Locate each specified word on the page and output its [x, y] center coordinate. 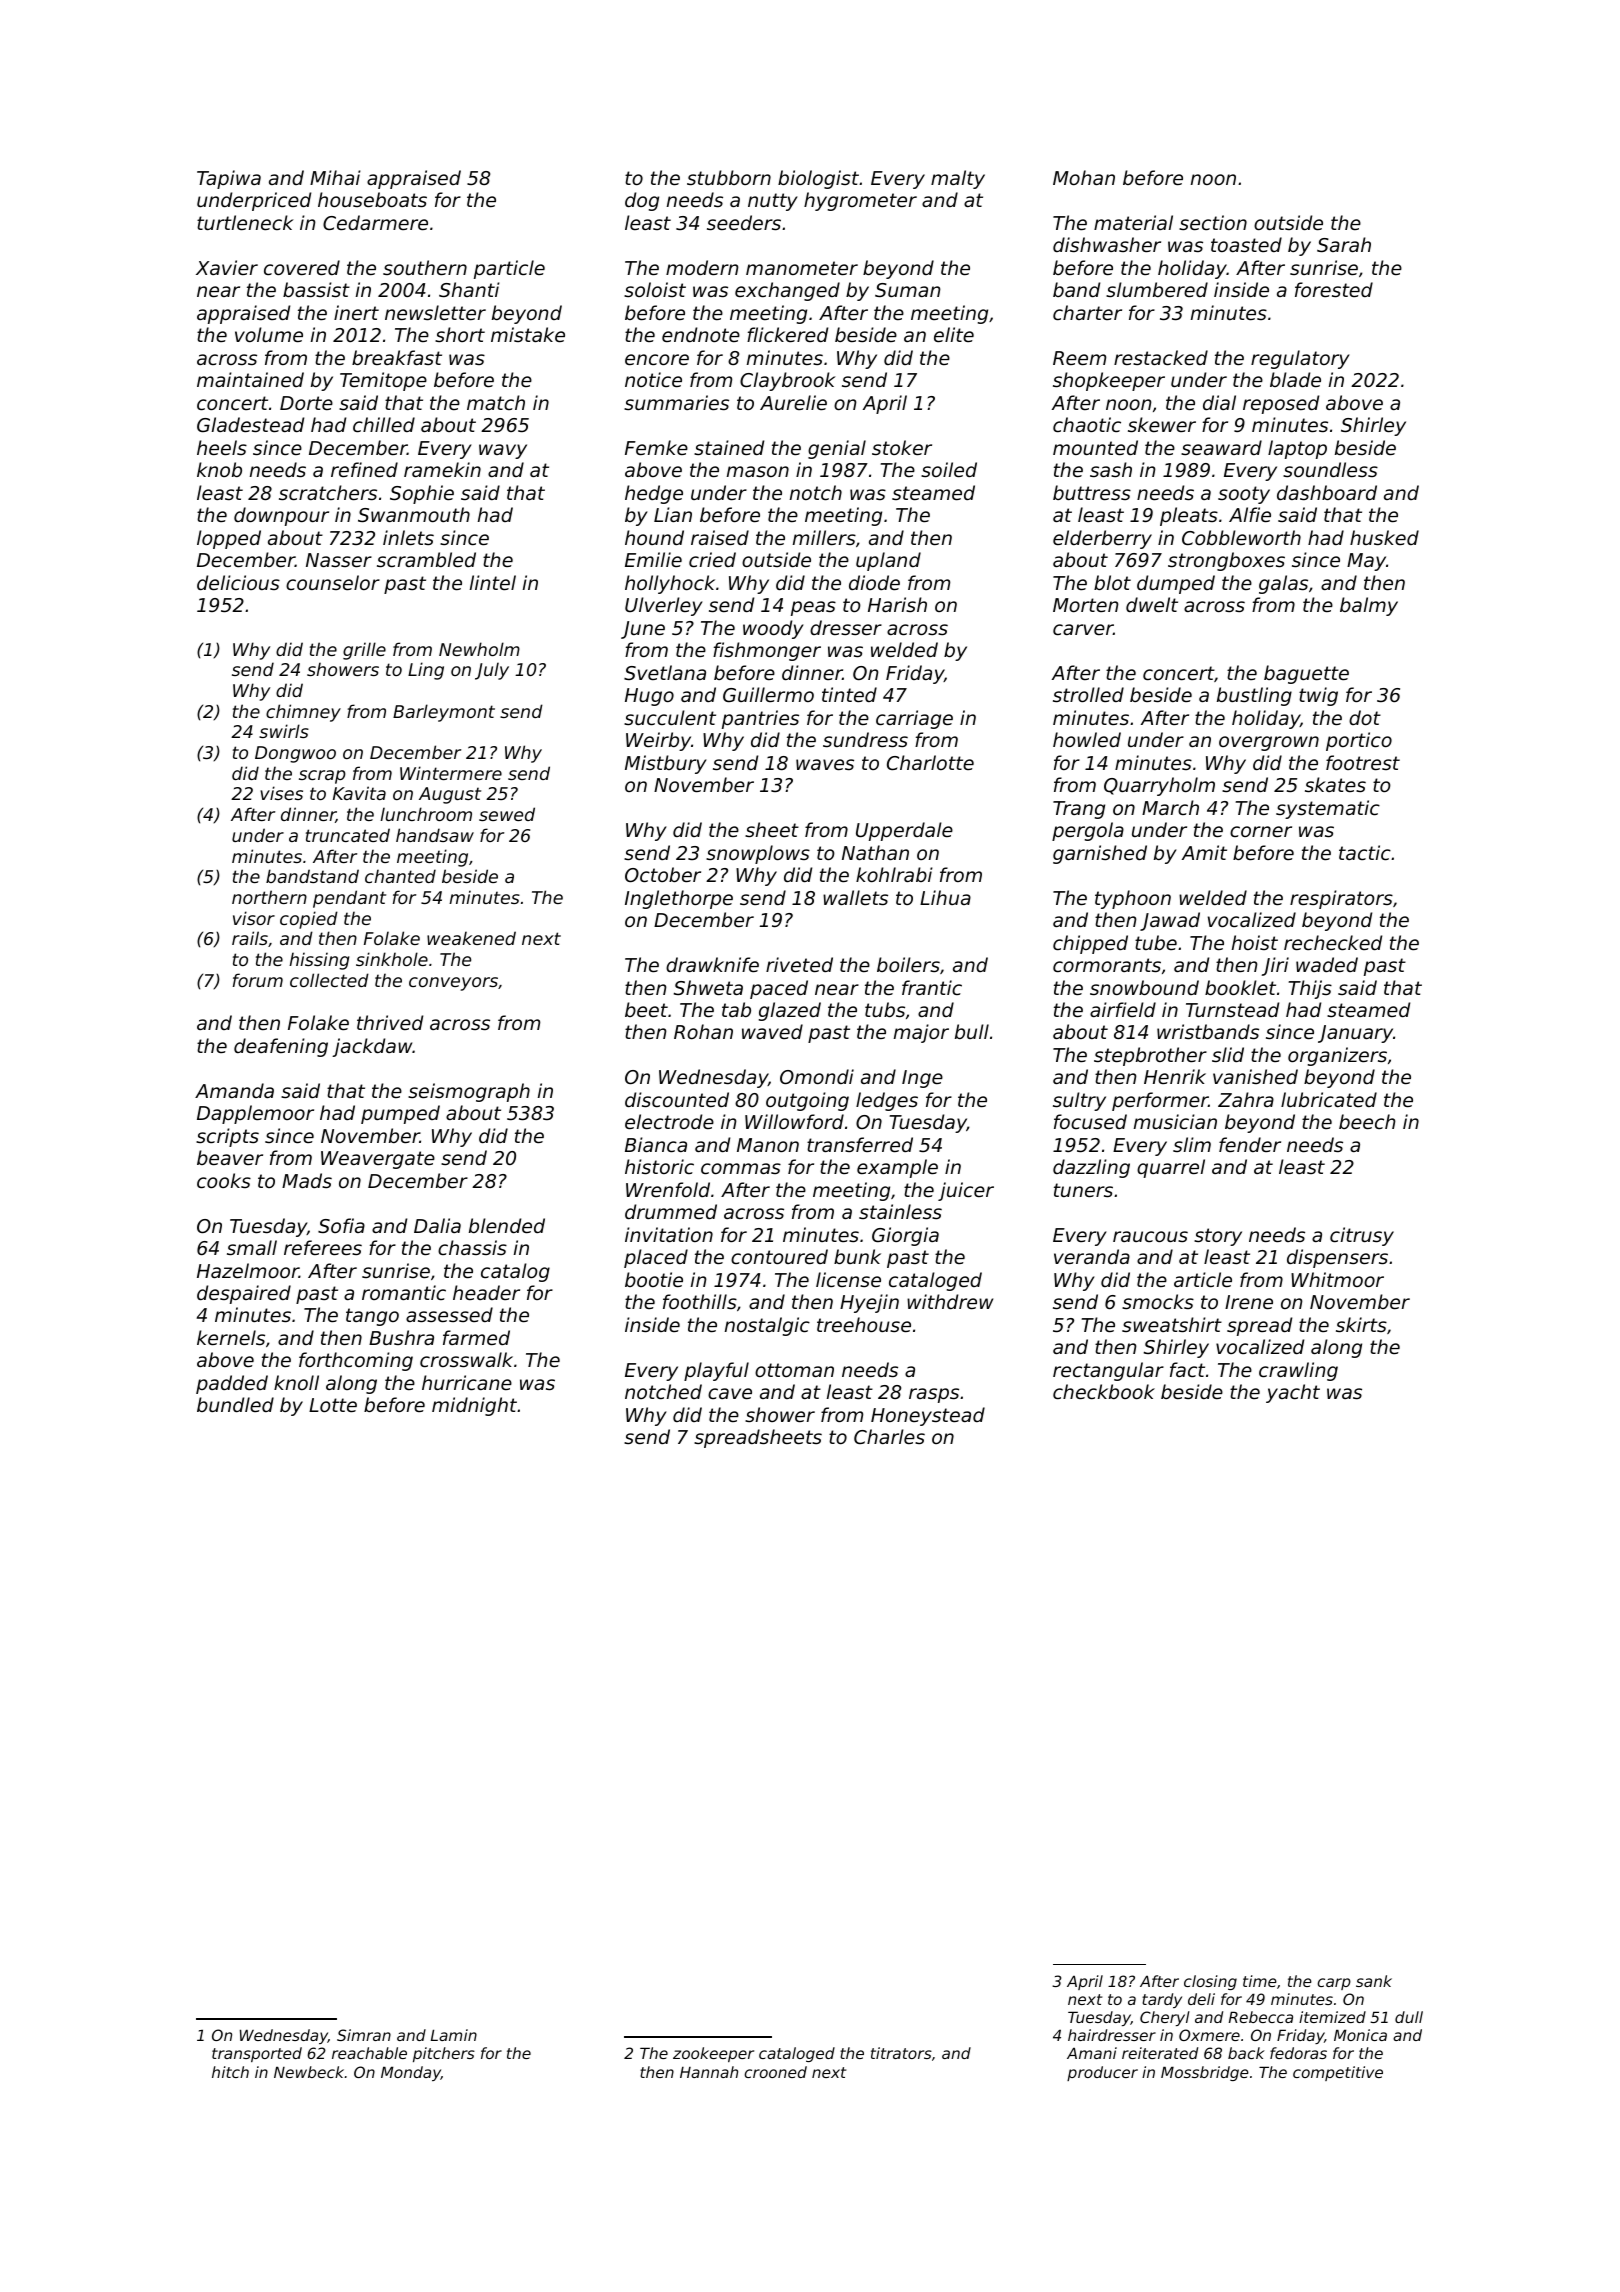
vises [281, 793]
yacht [1293, 1393]
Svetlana [665, 672]
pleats [1189, 516]
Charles [889, 1436]
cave [730, 1393]
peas [813, 608]
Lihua [945, 897]
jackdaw [372, 1047]
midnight [474, 1406]
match [496, 402]
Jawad [1170, 921]
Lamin [454, 2035]
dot [1365, 717]
